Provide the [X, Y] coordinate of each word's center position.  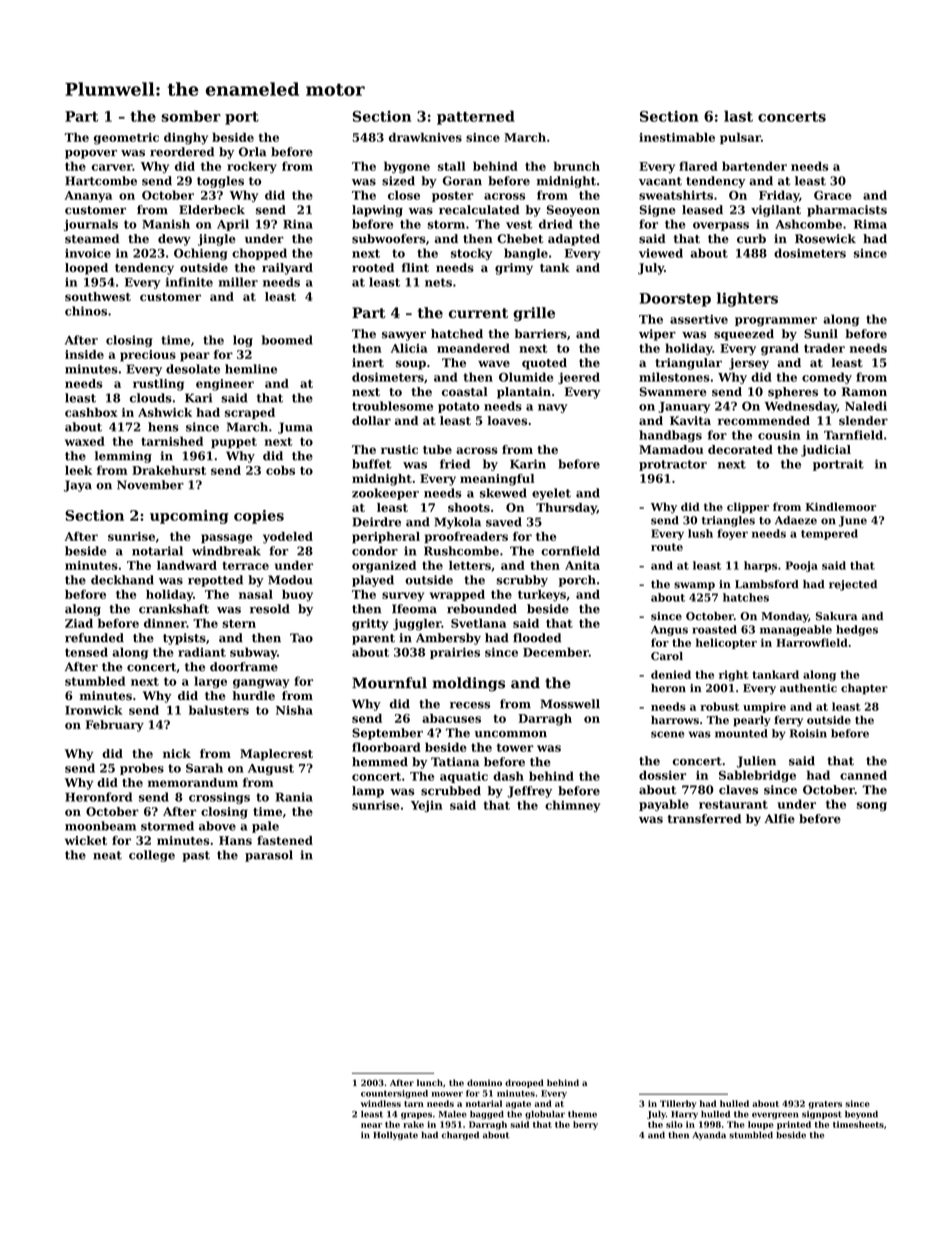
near [371, 1125]
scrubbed [451, 791]
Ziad [79, 623]
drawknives [425, 137]
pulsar [740, 138]
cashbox [91, 412]
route [667, 547]
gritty [370, 625]
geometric [126, 139]
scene [667, 734]
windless [381, 1103]
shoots [469, 507]
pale [265, 827]
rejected [853, 585]
